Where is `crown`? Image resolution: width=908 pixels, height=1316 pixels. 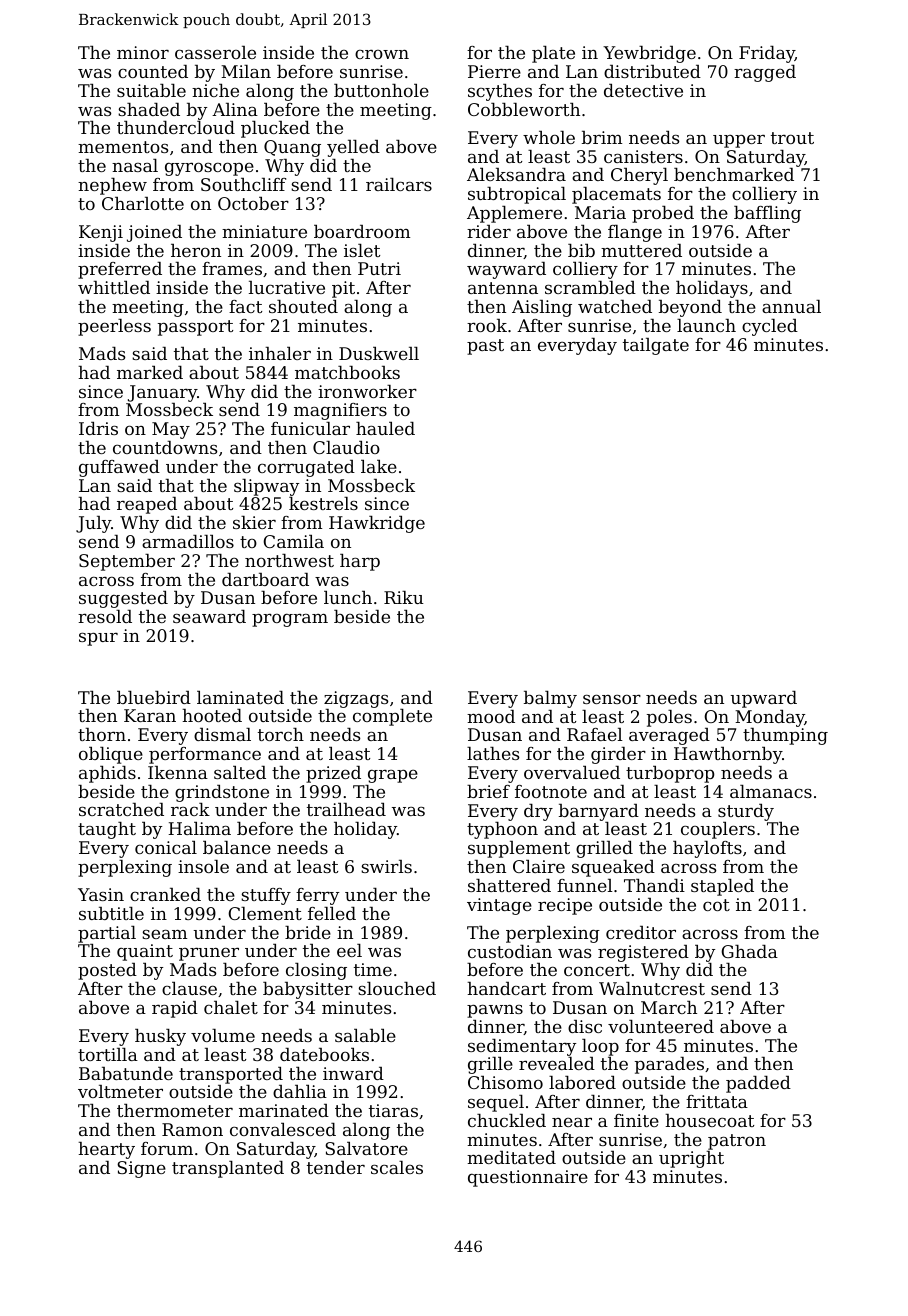
crown is located at coordinates (382, 54).
